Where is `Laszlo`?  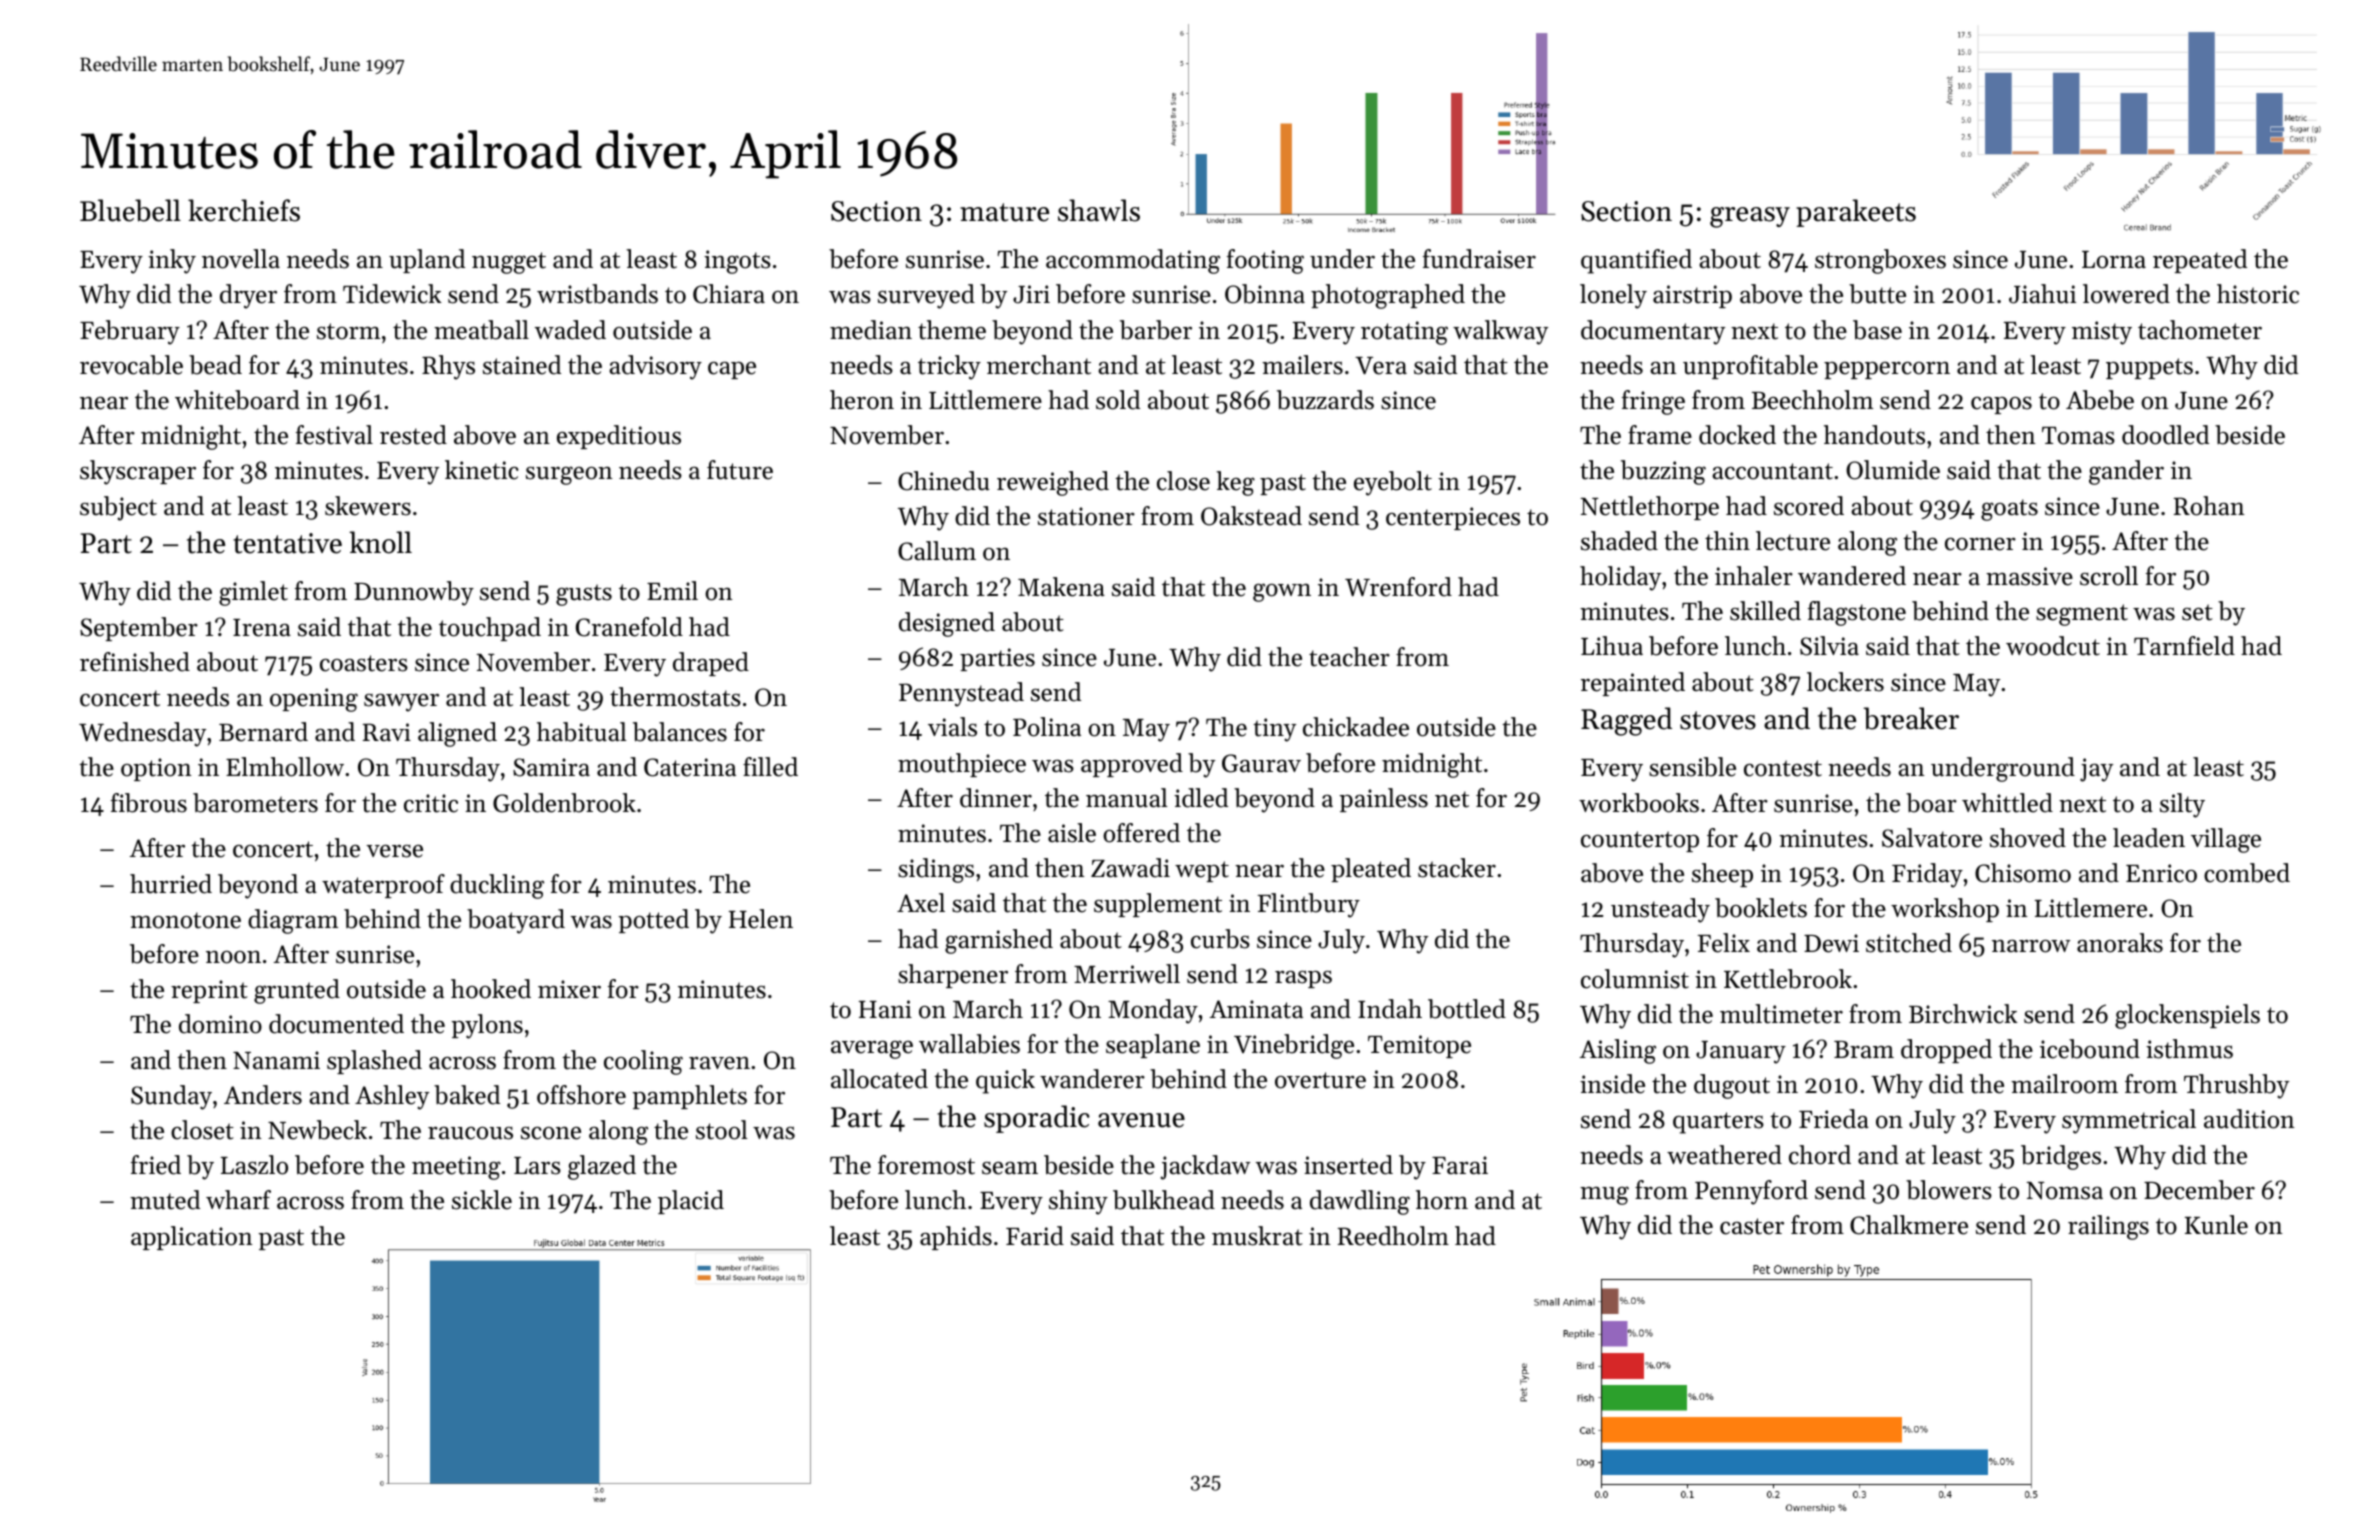
Laszlo is located at coordinates (254, 1165).
